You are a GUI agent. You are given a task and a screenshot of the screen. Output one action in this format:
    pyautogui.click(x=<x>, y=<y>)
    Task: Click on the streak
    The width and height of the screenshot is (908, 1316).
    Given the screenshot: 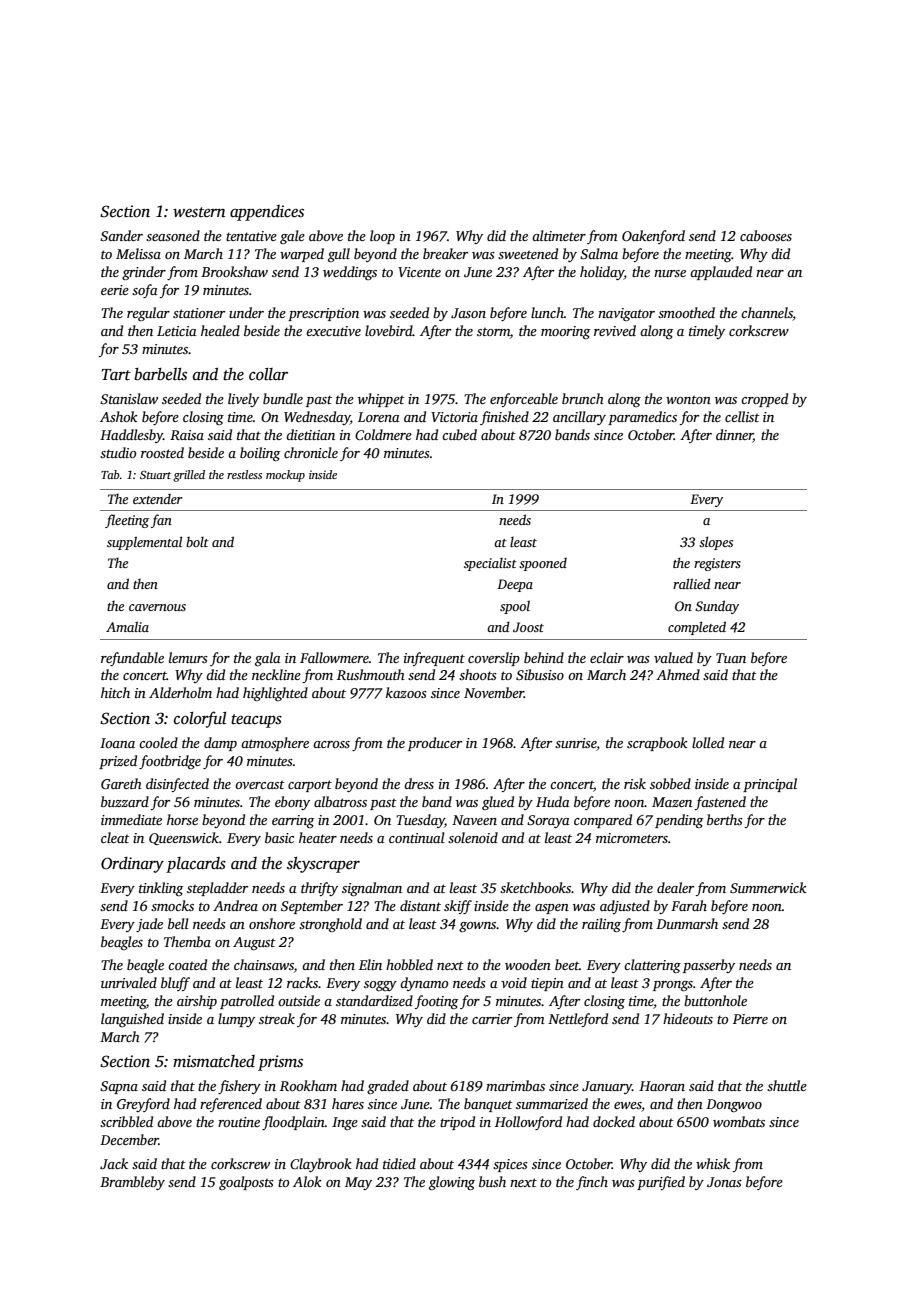 What is the action you would take?
    pyautogui.click(x=277, y=1018)
